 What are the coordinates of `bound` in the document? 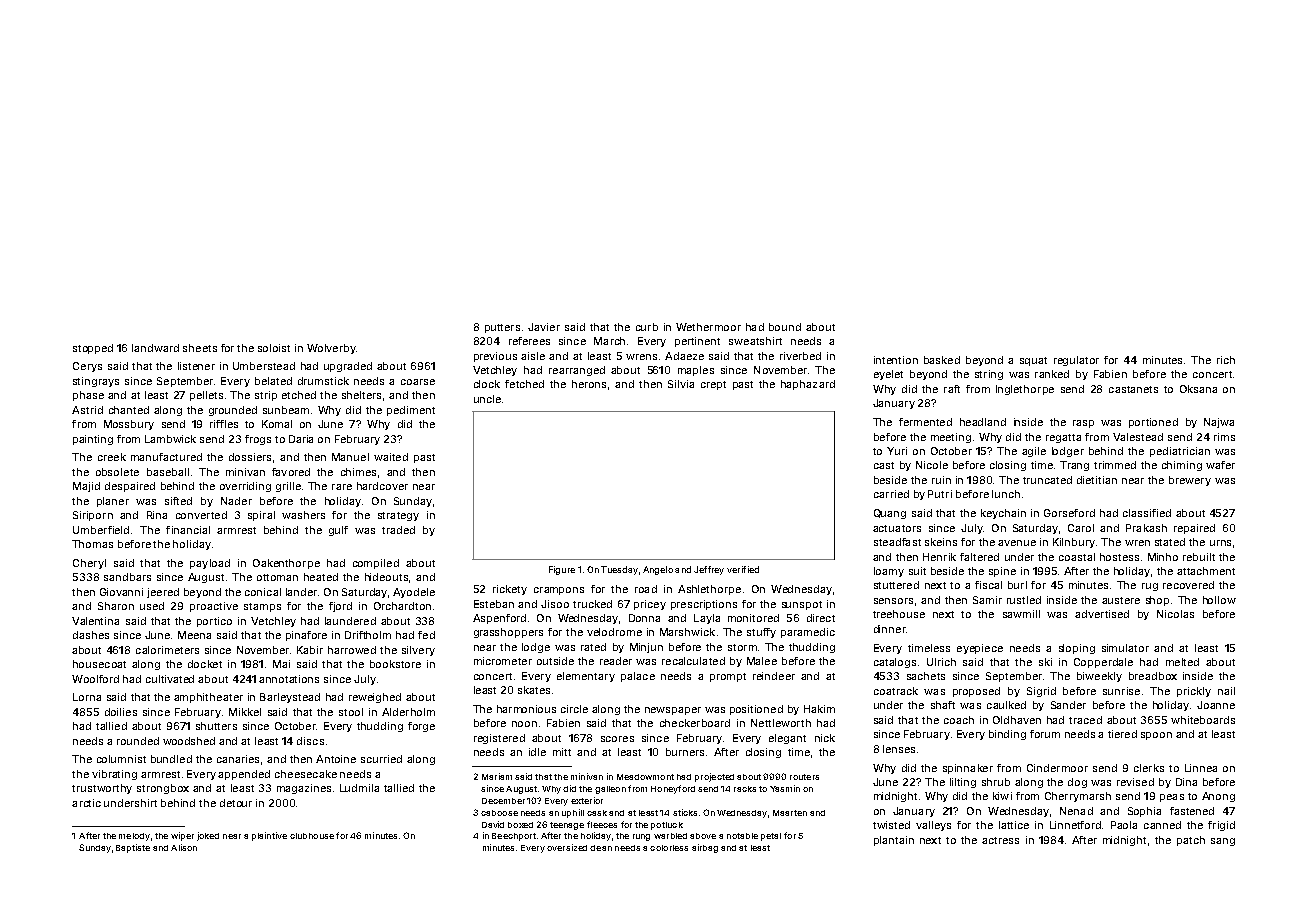 It's located at (785, 327).
